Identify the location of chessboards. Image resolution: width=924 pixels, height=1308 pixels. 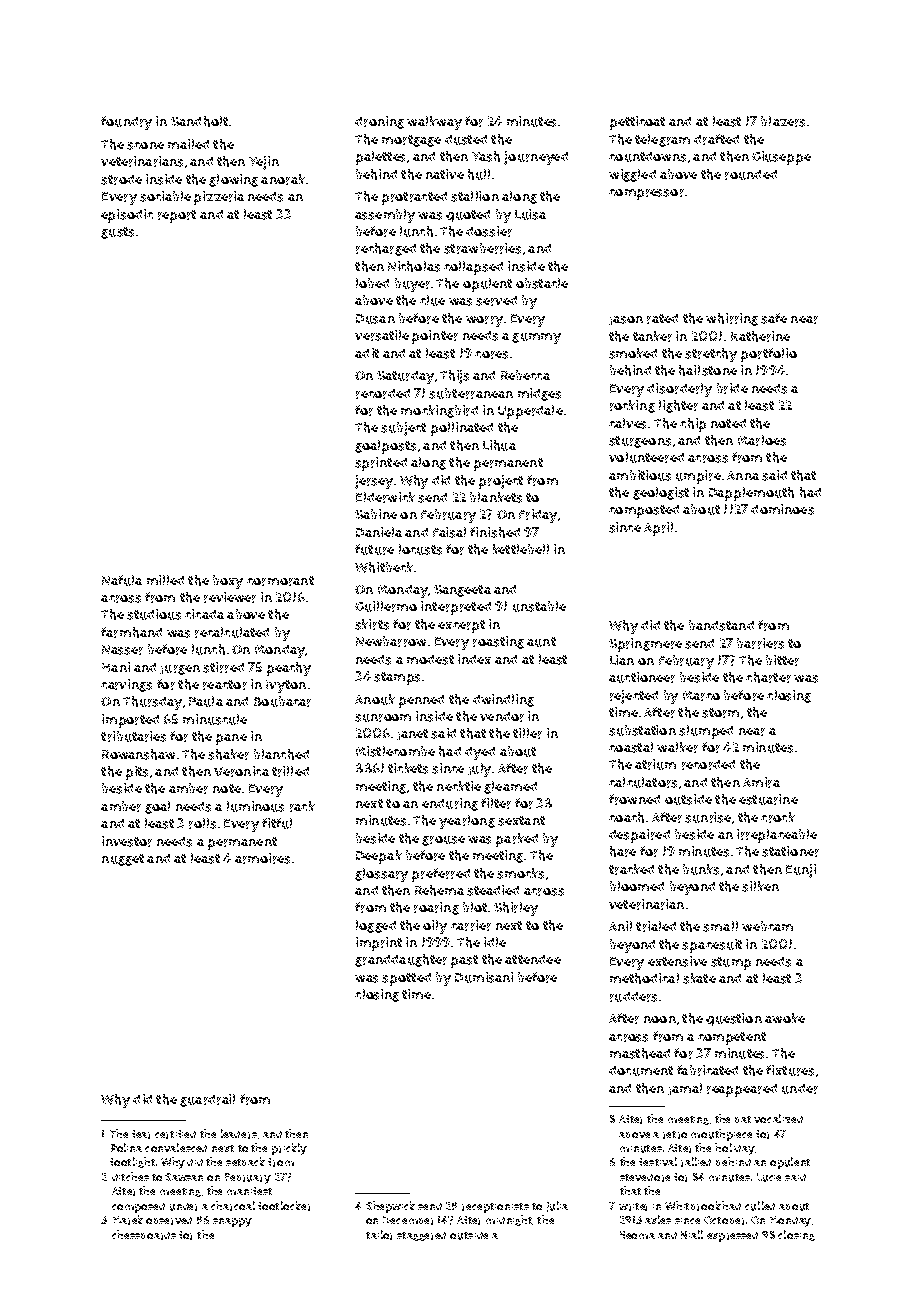
(144, 1235).
